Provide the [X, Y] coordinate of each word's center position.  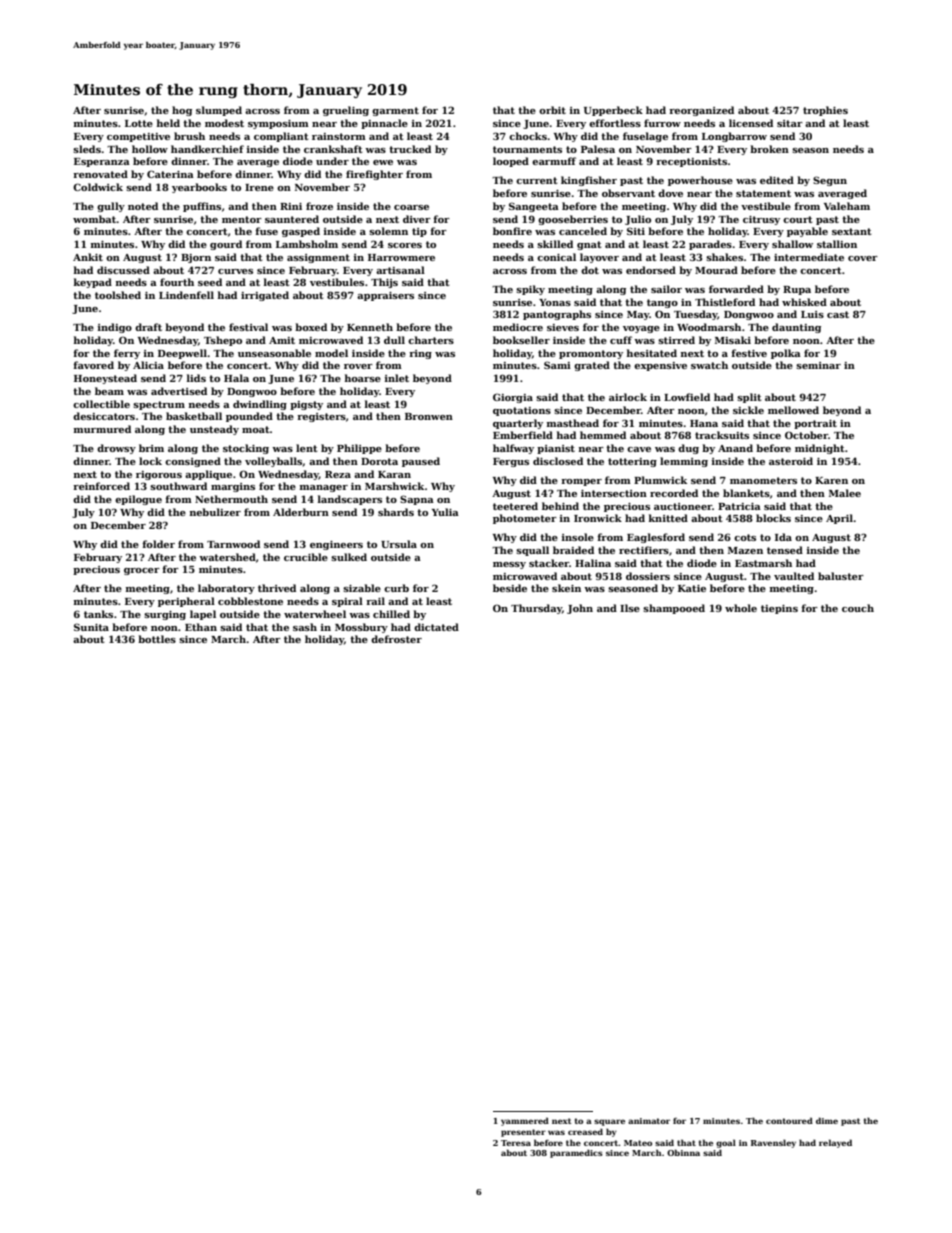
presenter [523, 1133]
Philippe [359, 449]
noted [143, 206]
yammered [525, 1121]
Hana [704, 423]
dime [827, 1120]
